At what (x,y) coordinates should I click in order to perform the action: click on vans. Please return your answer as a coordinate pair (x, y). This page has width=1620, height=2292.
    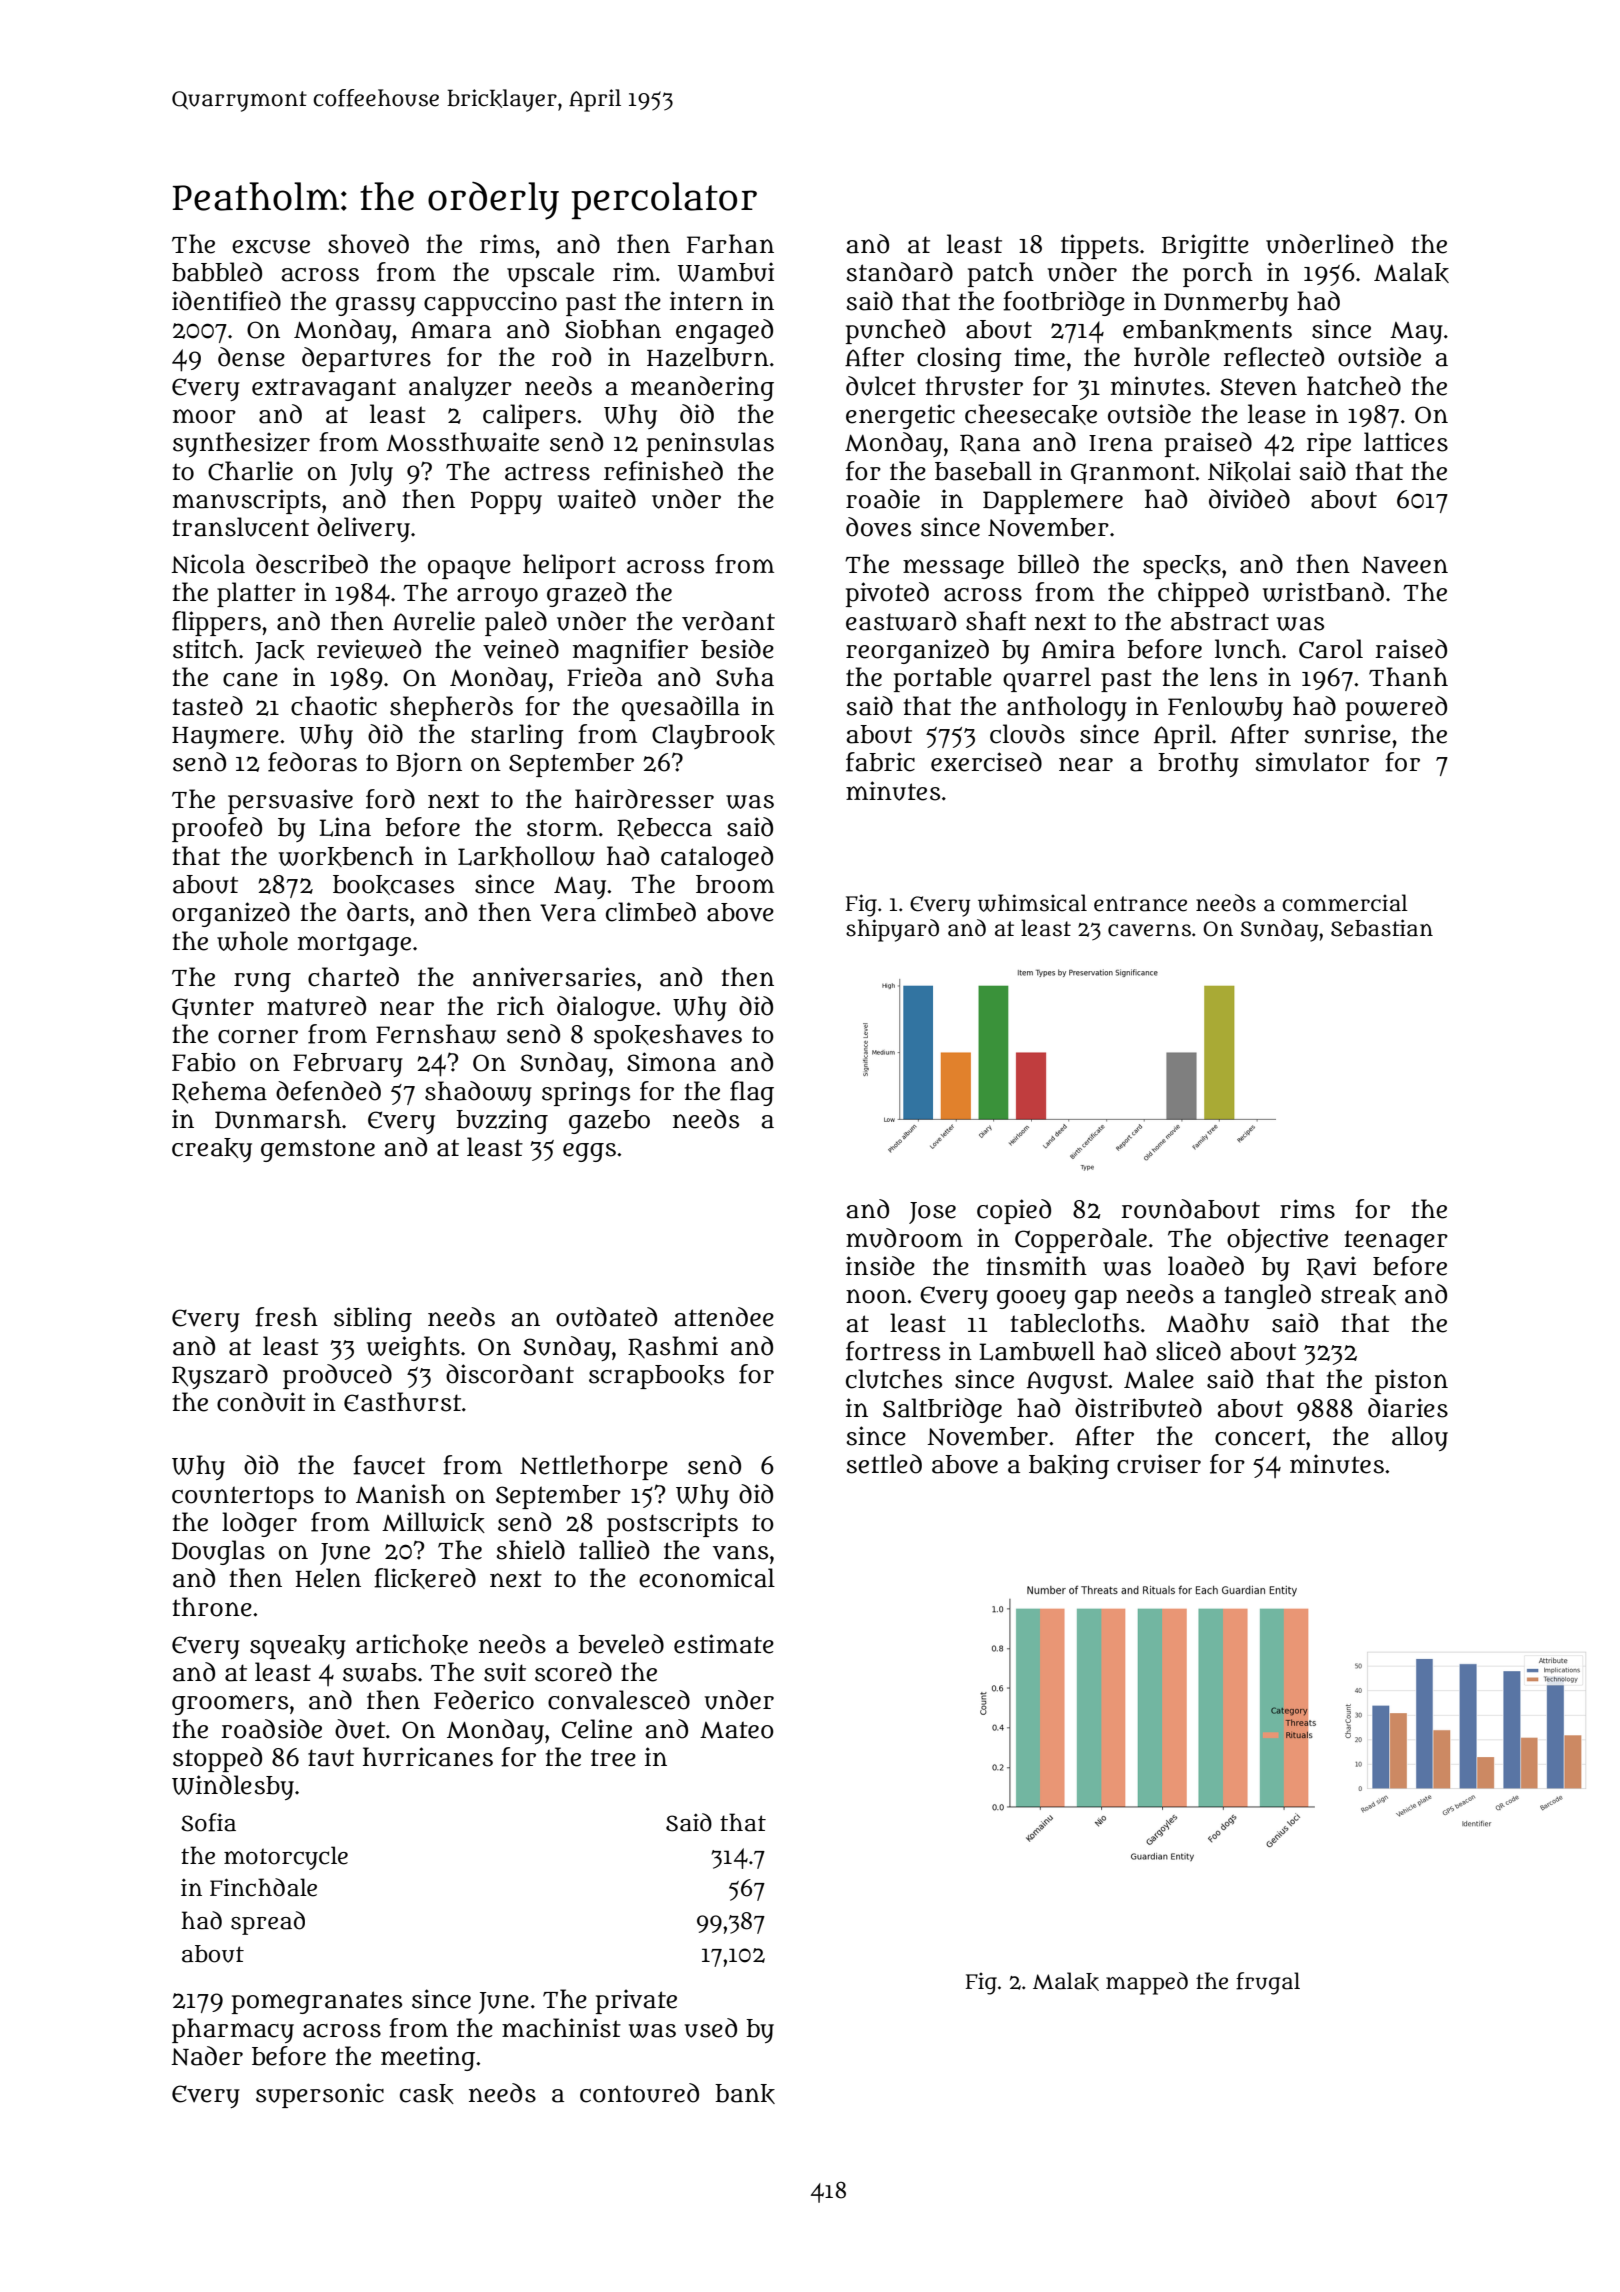
    Looking at the image, I should click on (740, 1552).
